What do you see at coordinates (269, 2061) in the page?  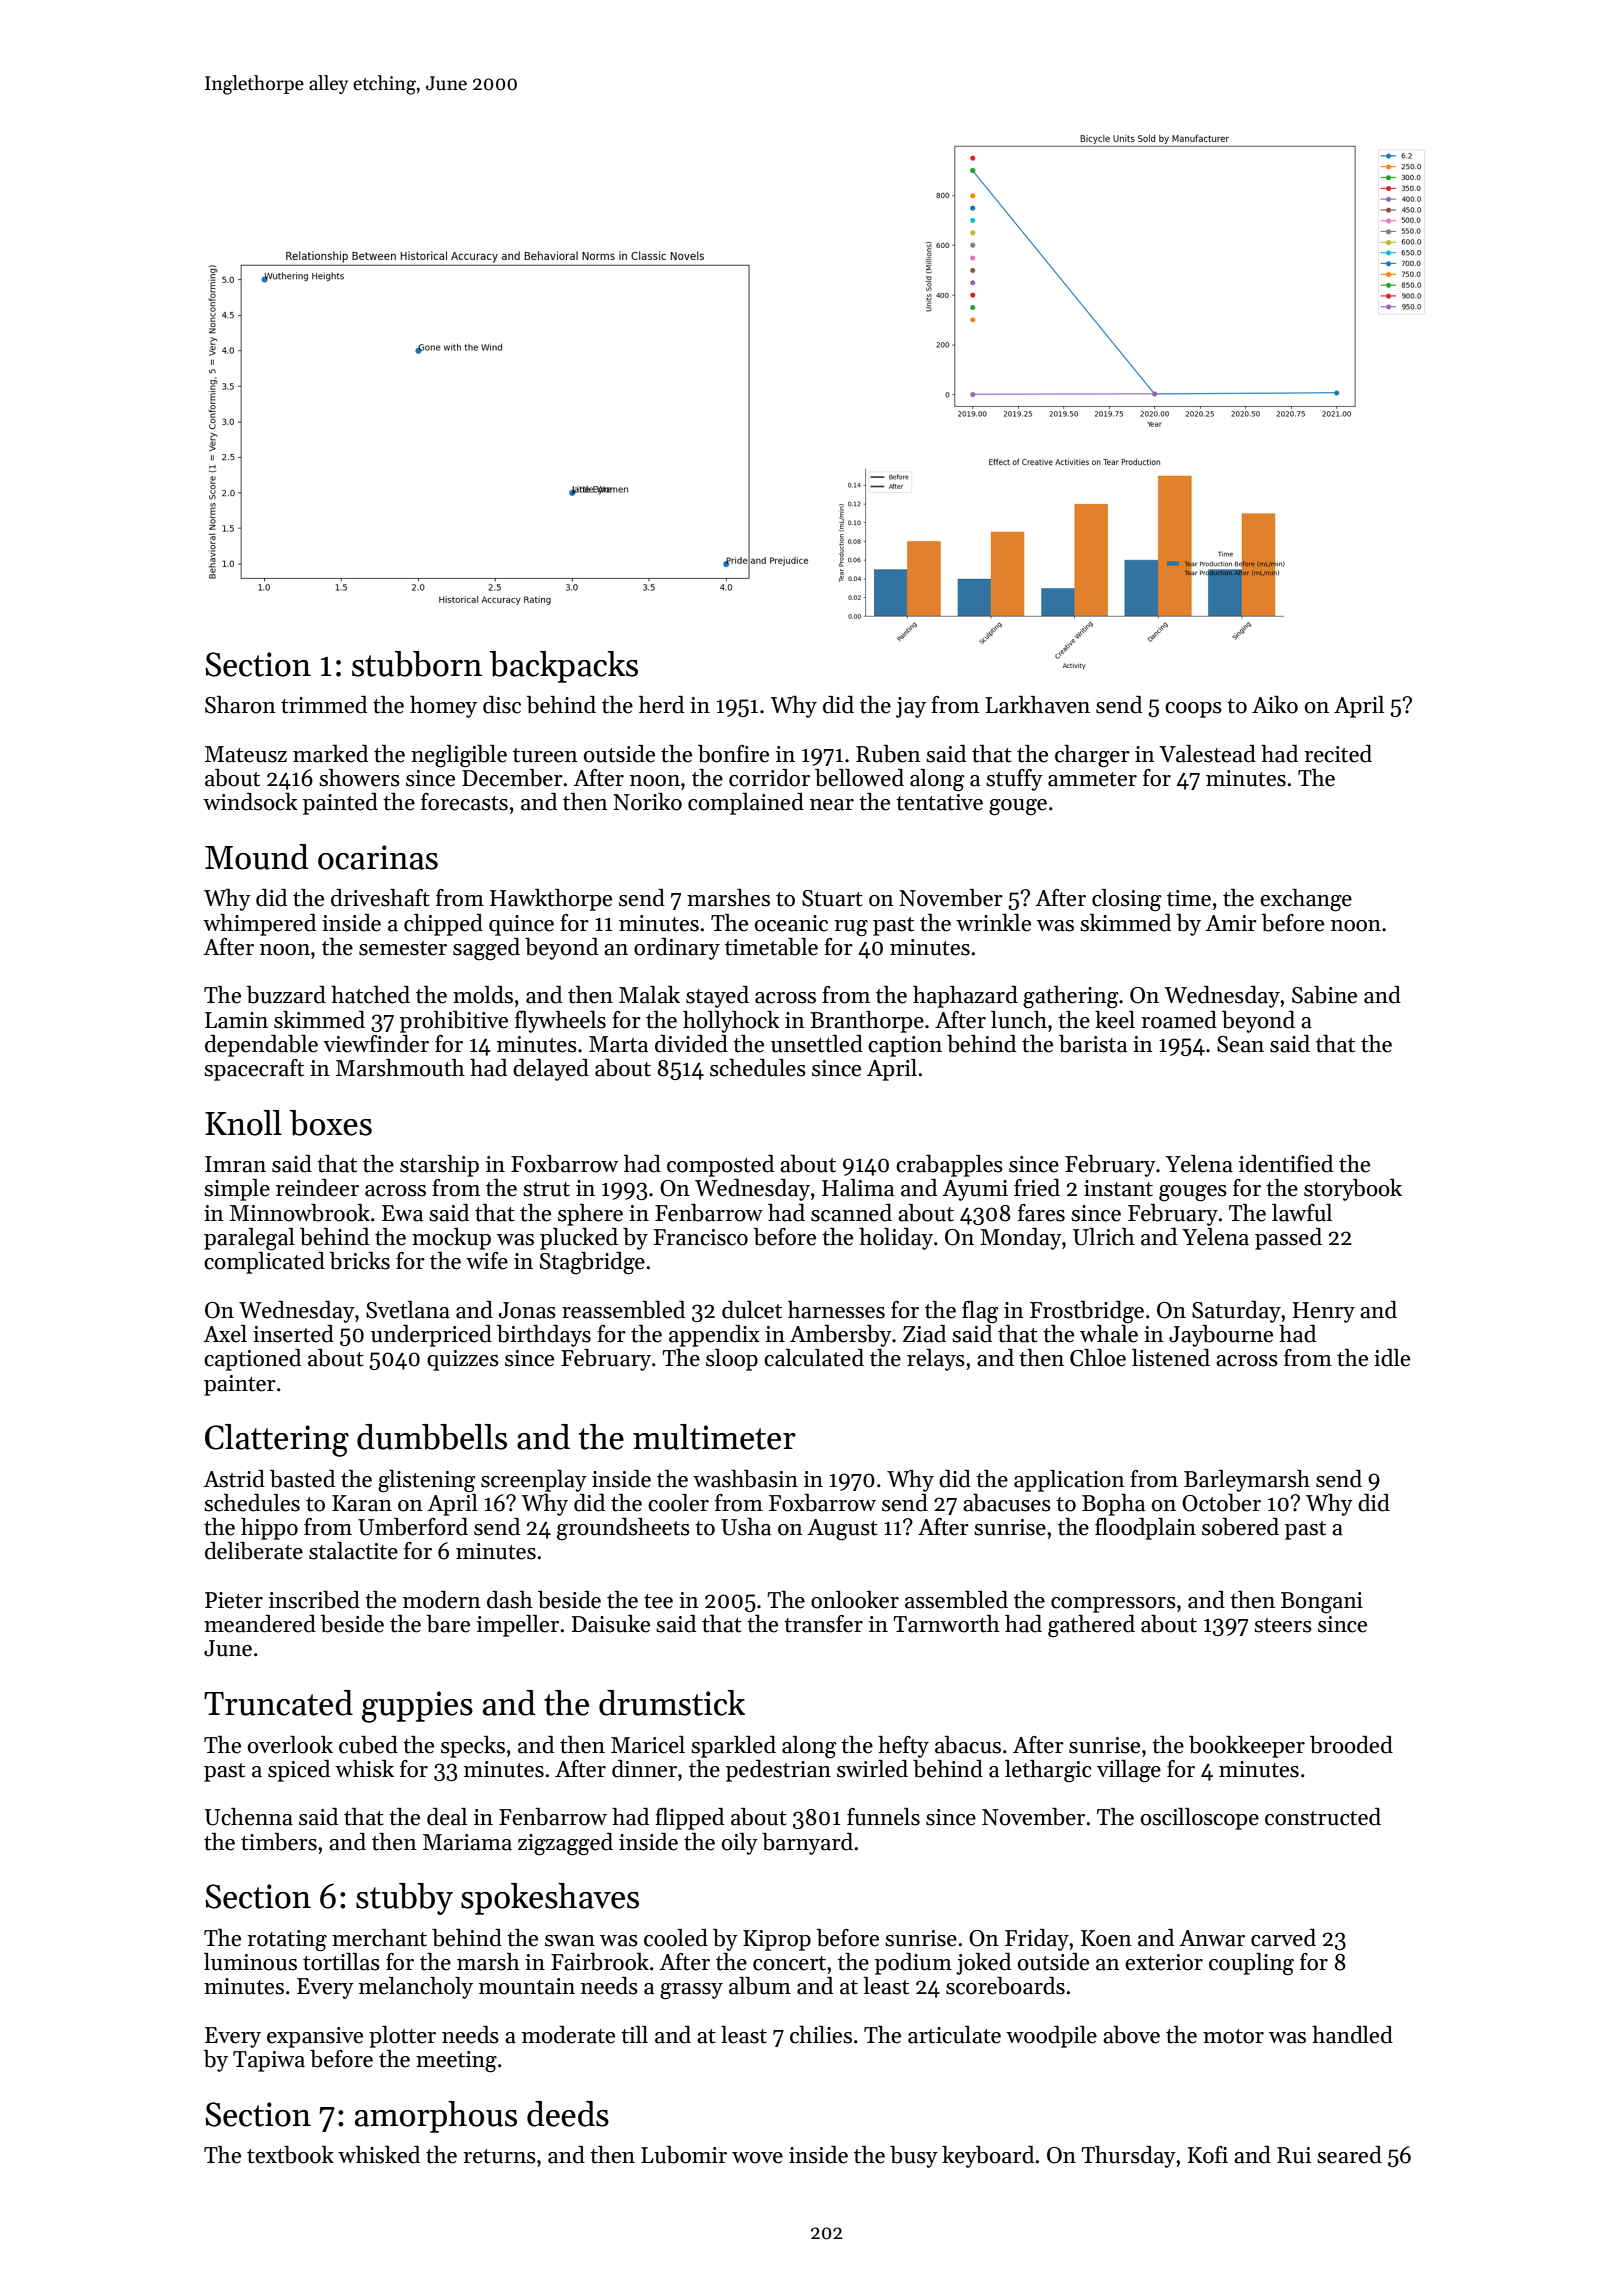 I see `Tapiwa` at bounding box center [269, 2061].
